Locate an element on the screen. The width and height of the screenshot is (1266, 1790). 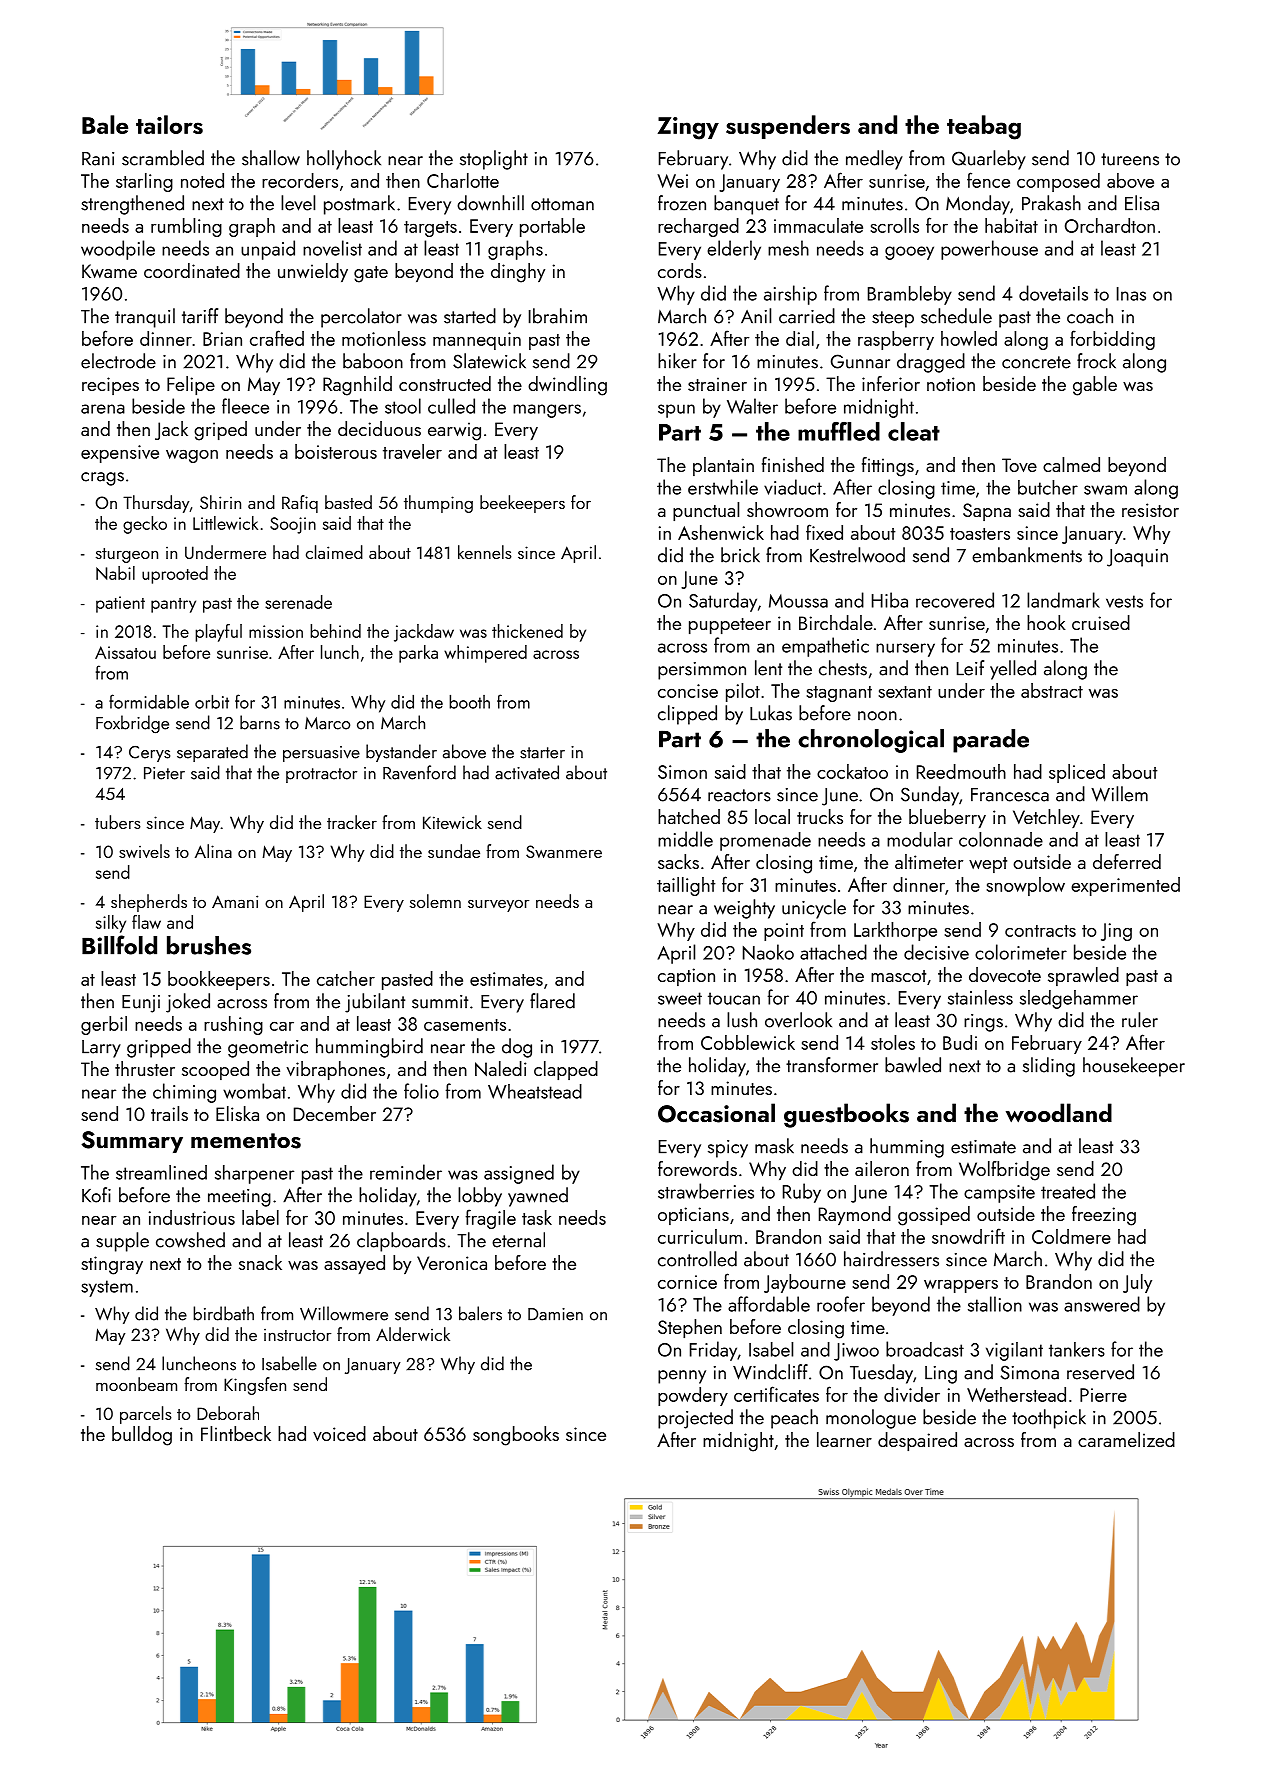
Jing is located at coordinates (1116, 932).
